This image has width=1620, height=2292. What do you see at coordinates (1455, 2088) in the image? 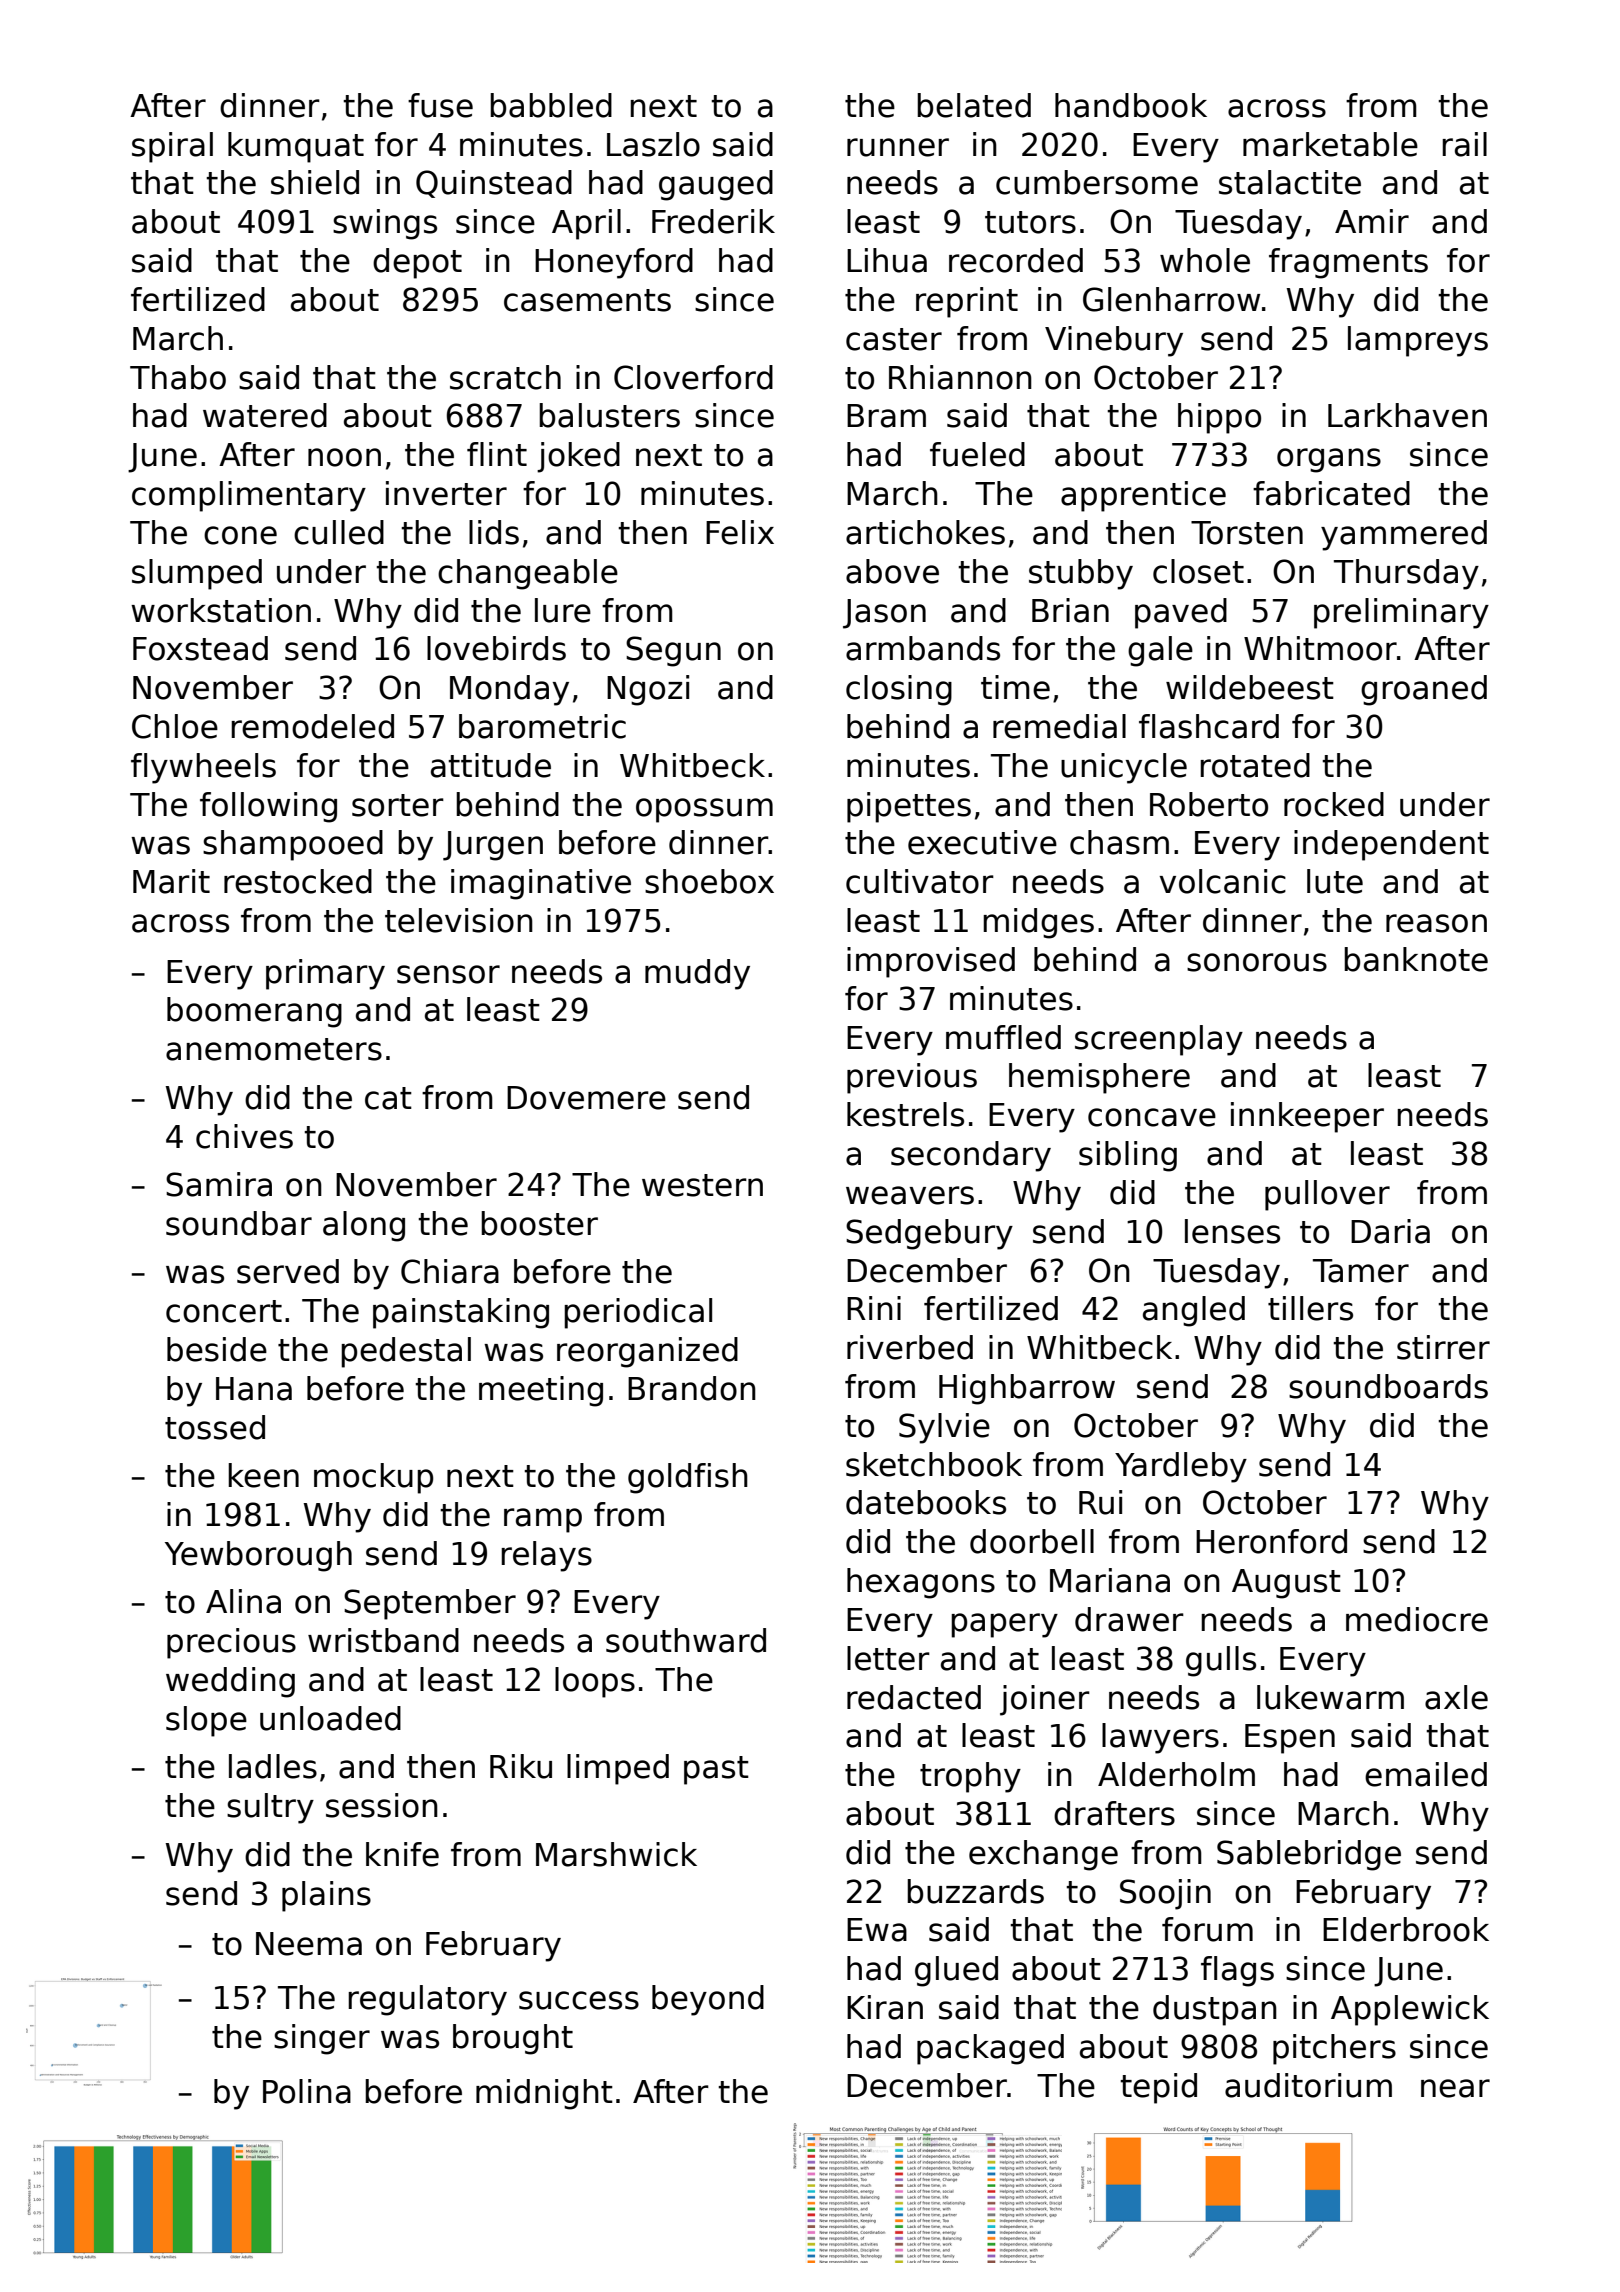
I see `near` at bounding box center [1455, 2088].
